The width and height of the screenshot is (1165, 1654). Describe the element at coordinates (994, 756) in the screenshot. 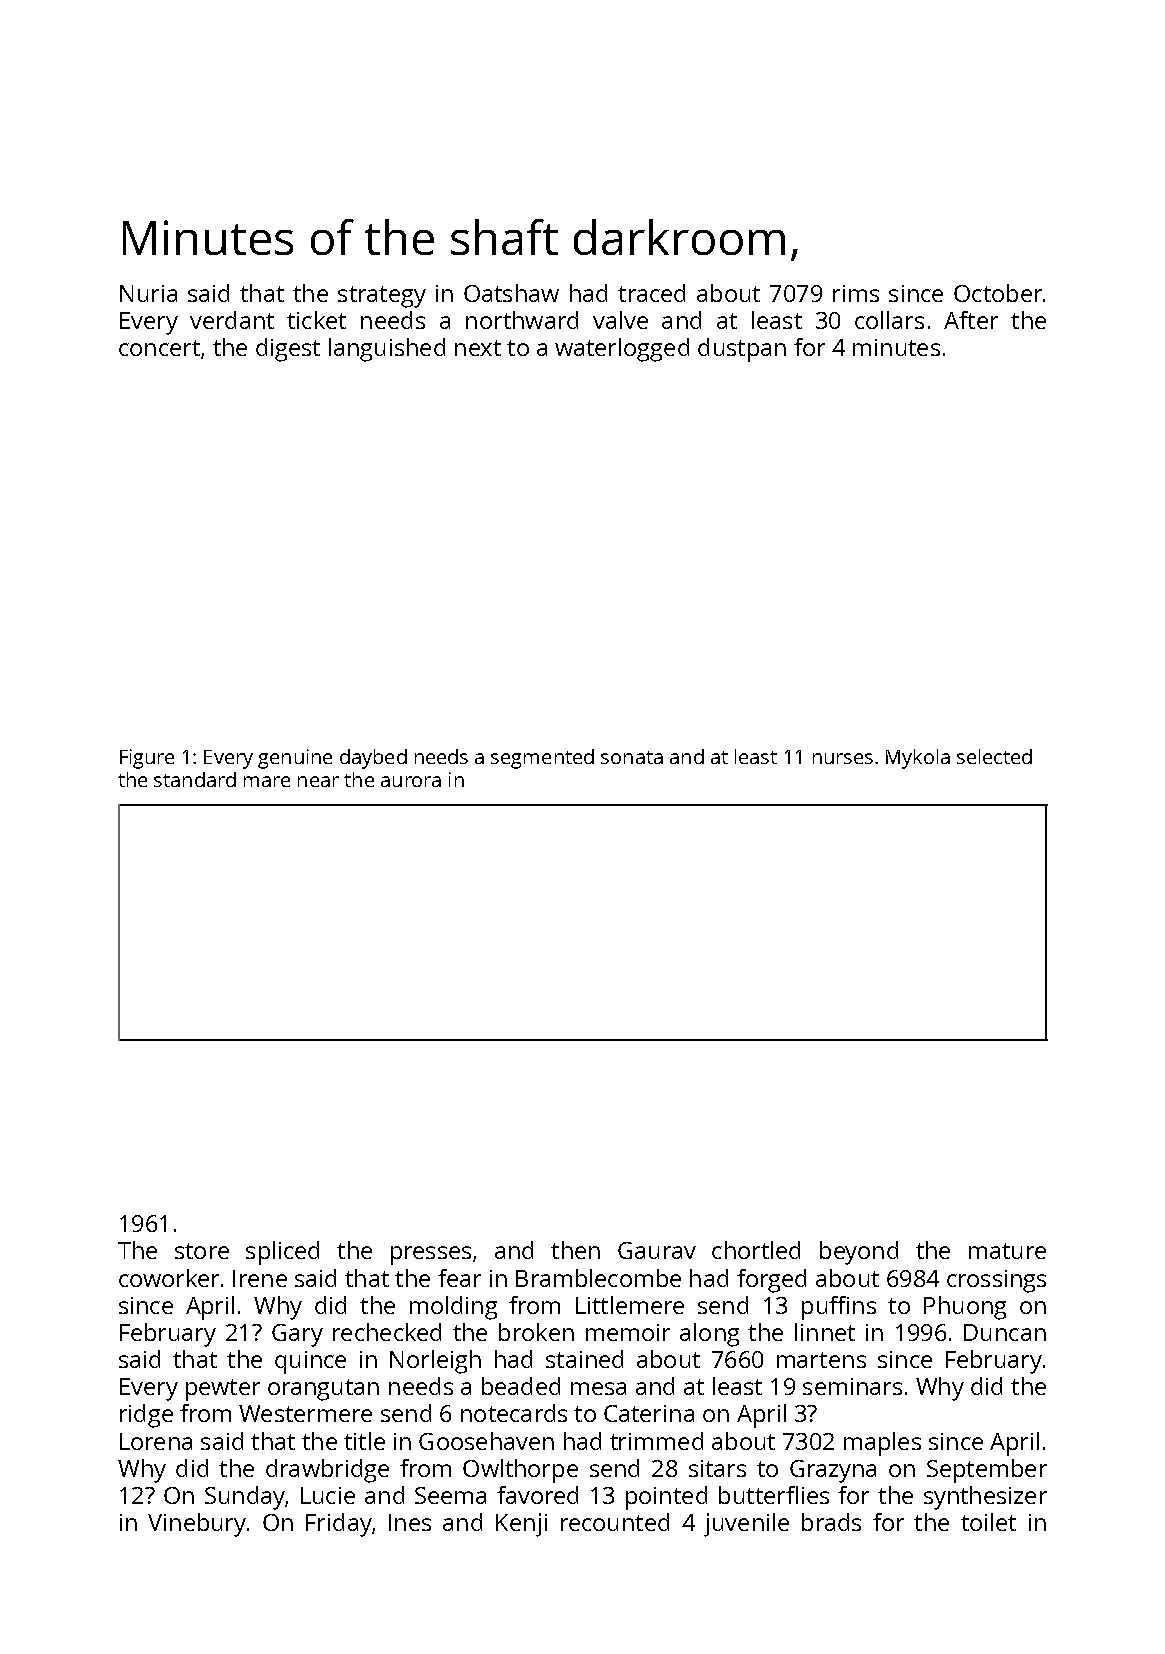

I see `selected` at that location.
